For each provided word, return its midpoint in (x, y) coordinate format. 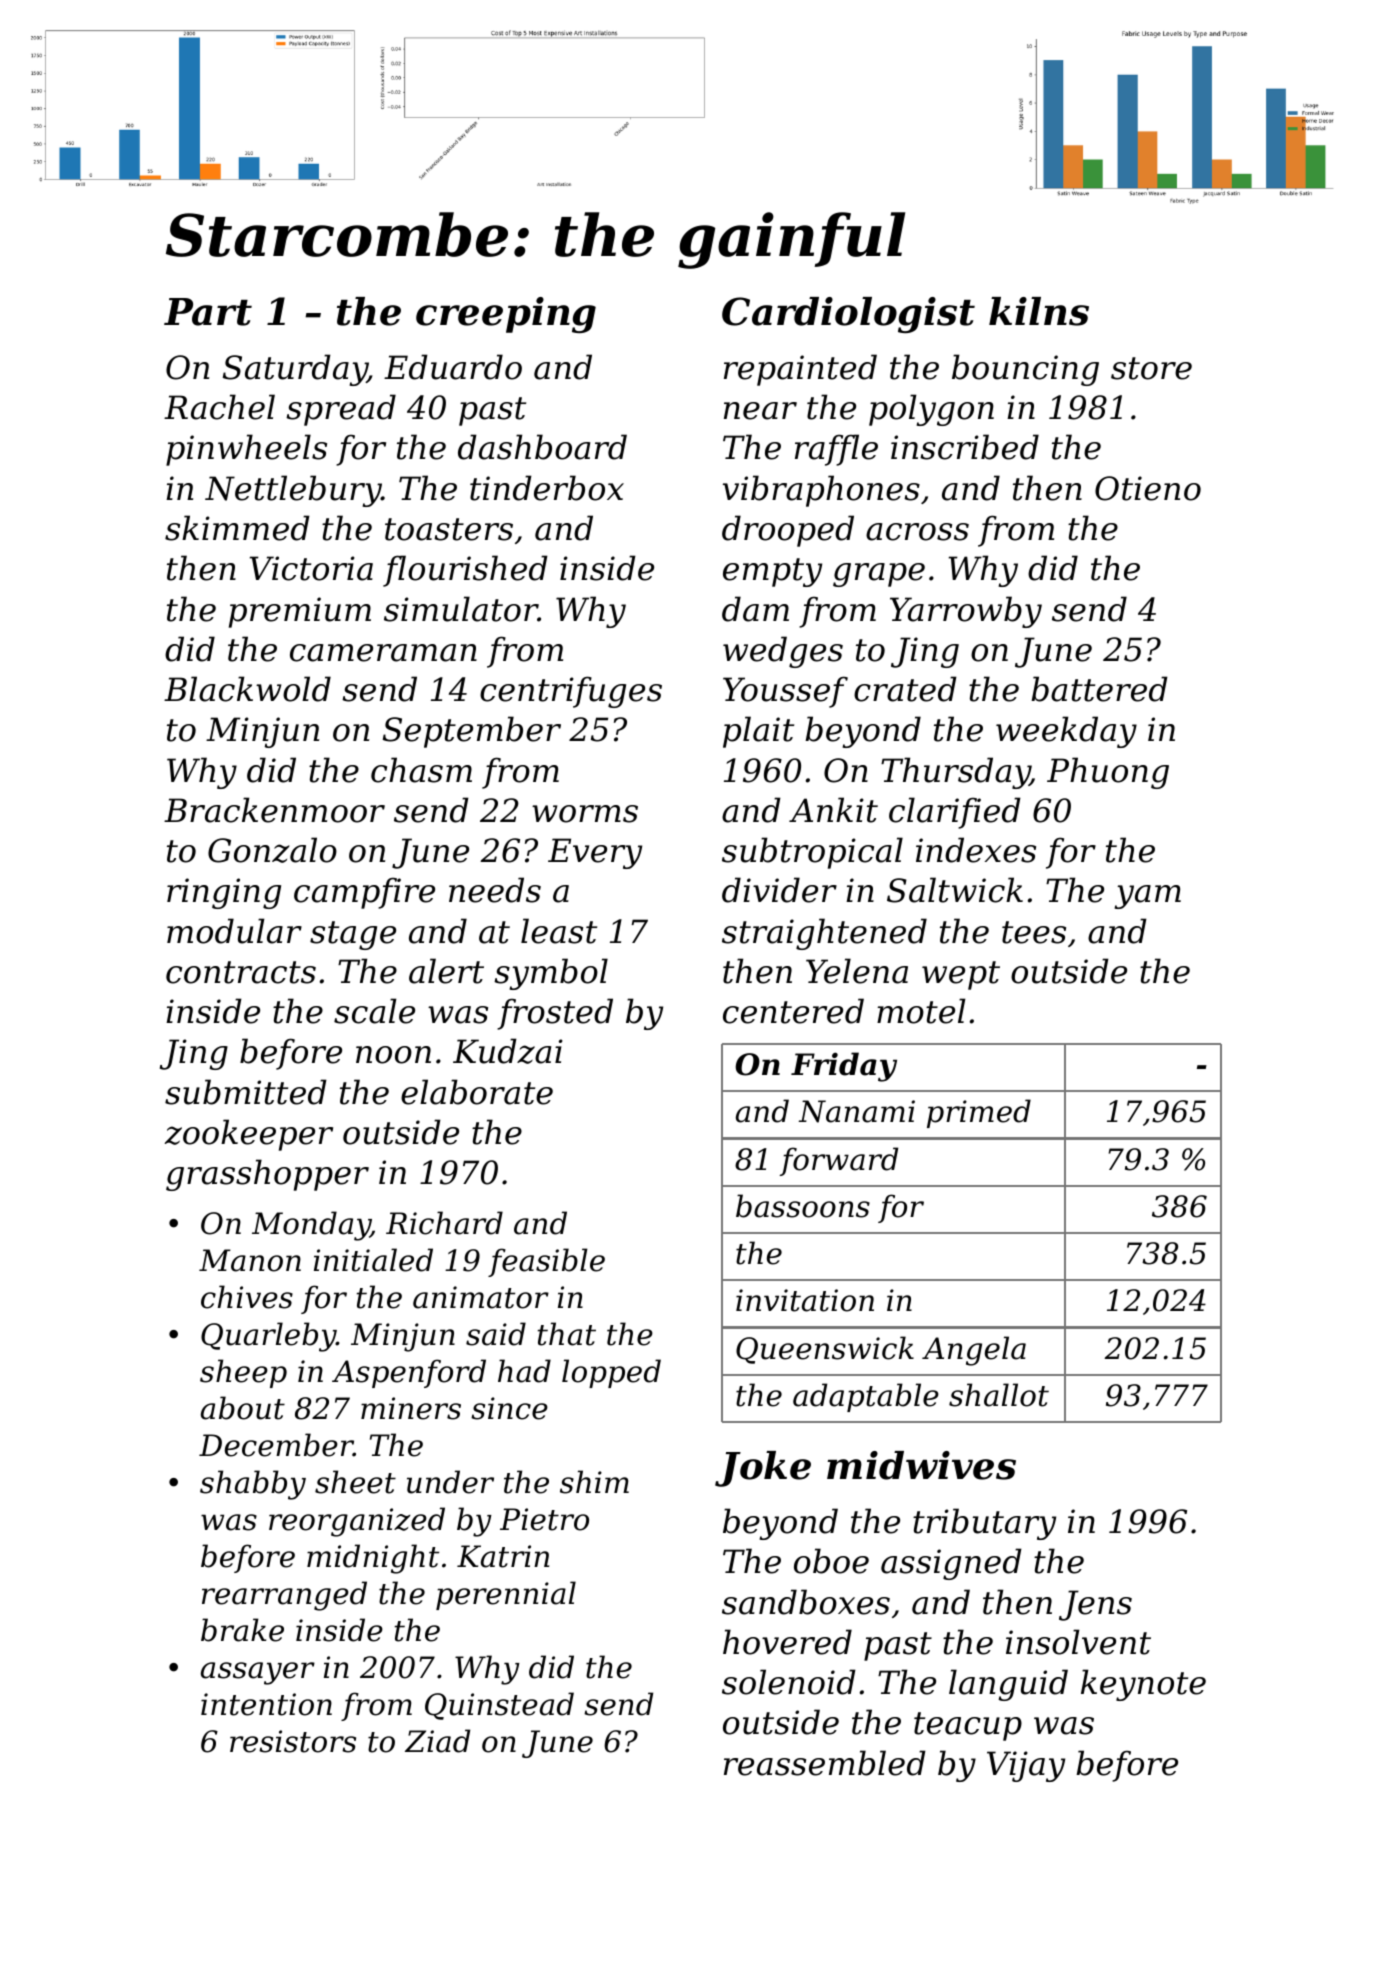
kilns (1039, 311)
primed (979, 1113)
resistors (293, 1741)
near (760, 411)
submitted (246, 1092)
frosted (555, 1014)
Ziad (437, 1741)
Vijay (1026, 1766)
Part (208, 312)
